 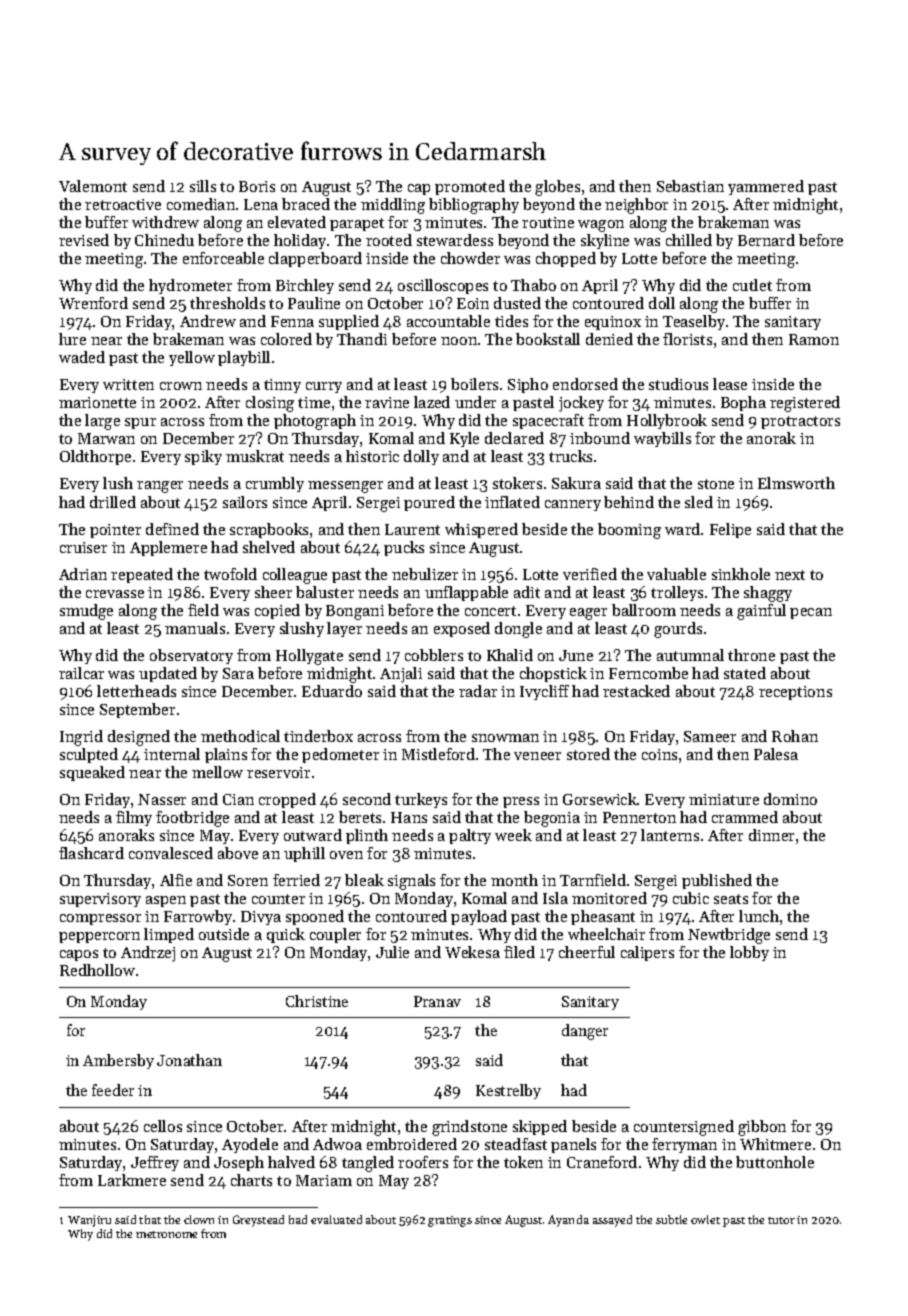 What do you see at coordinates (224, 934) in the page?
I see `outside` at bounding box center [224, 934].
